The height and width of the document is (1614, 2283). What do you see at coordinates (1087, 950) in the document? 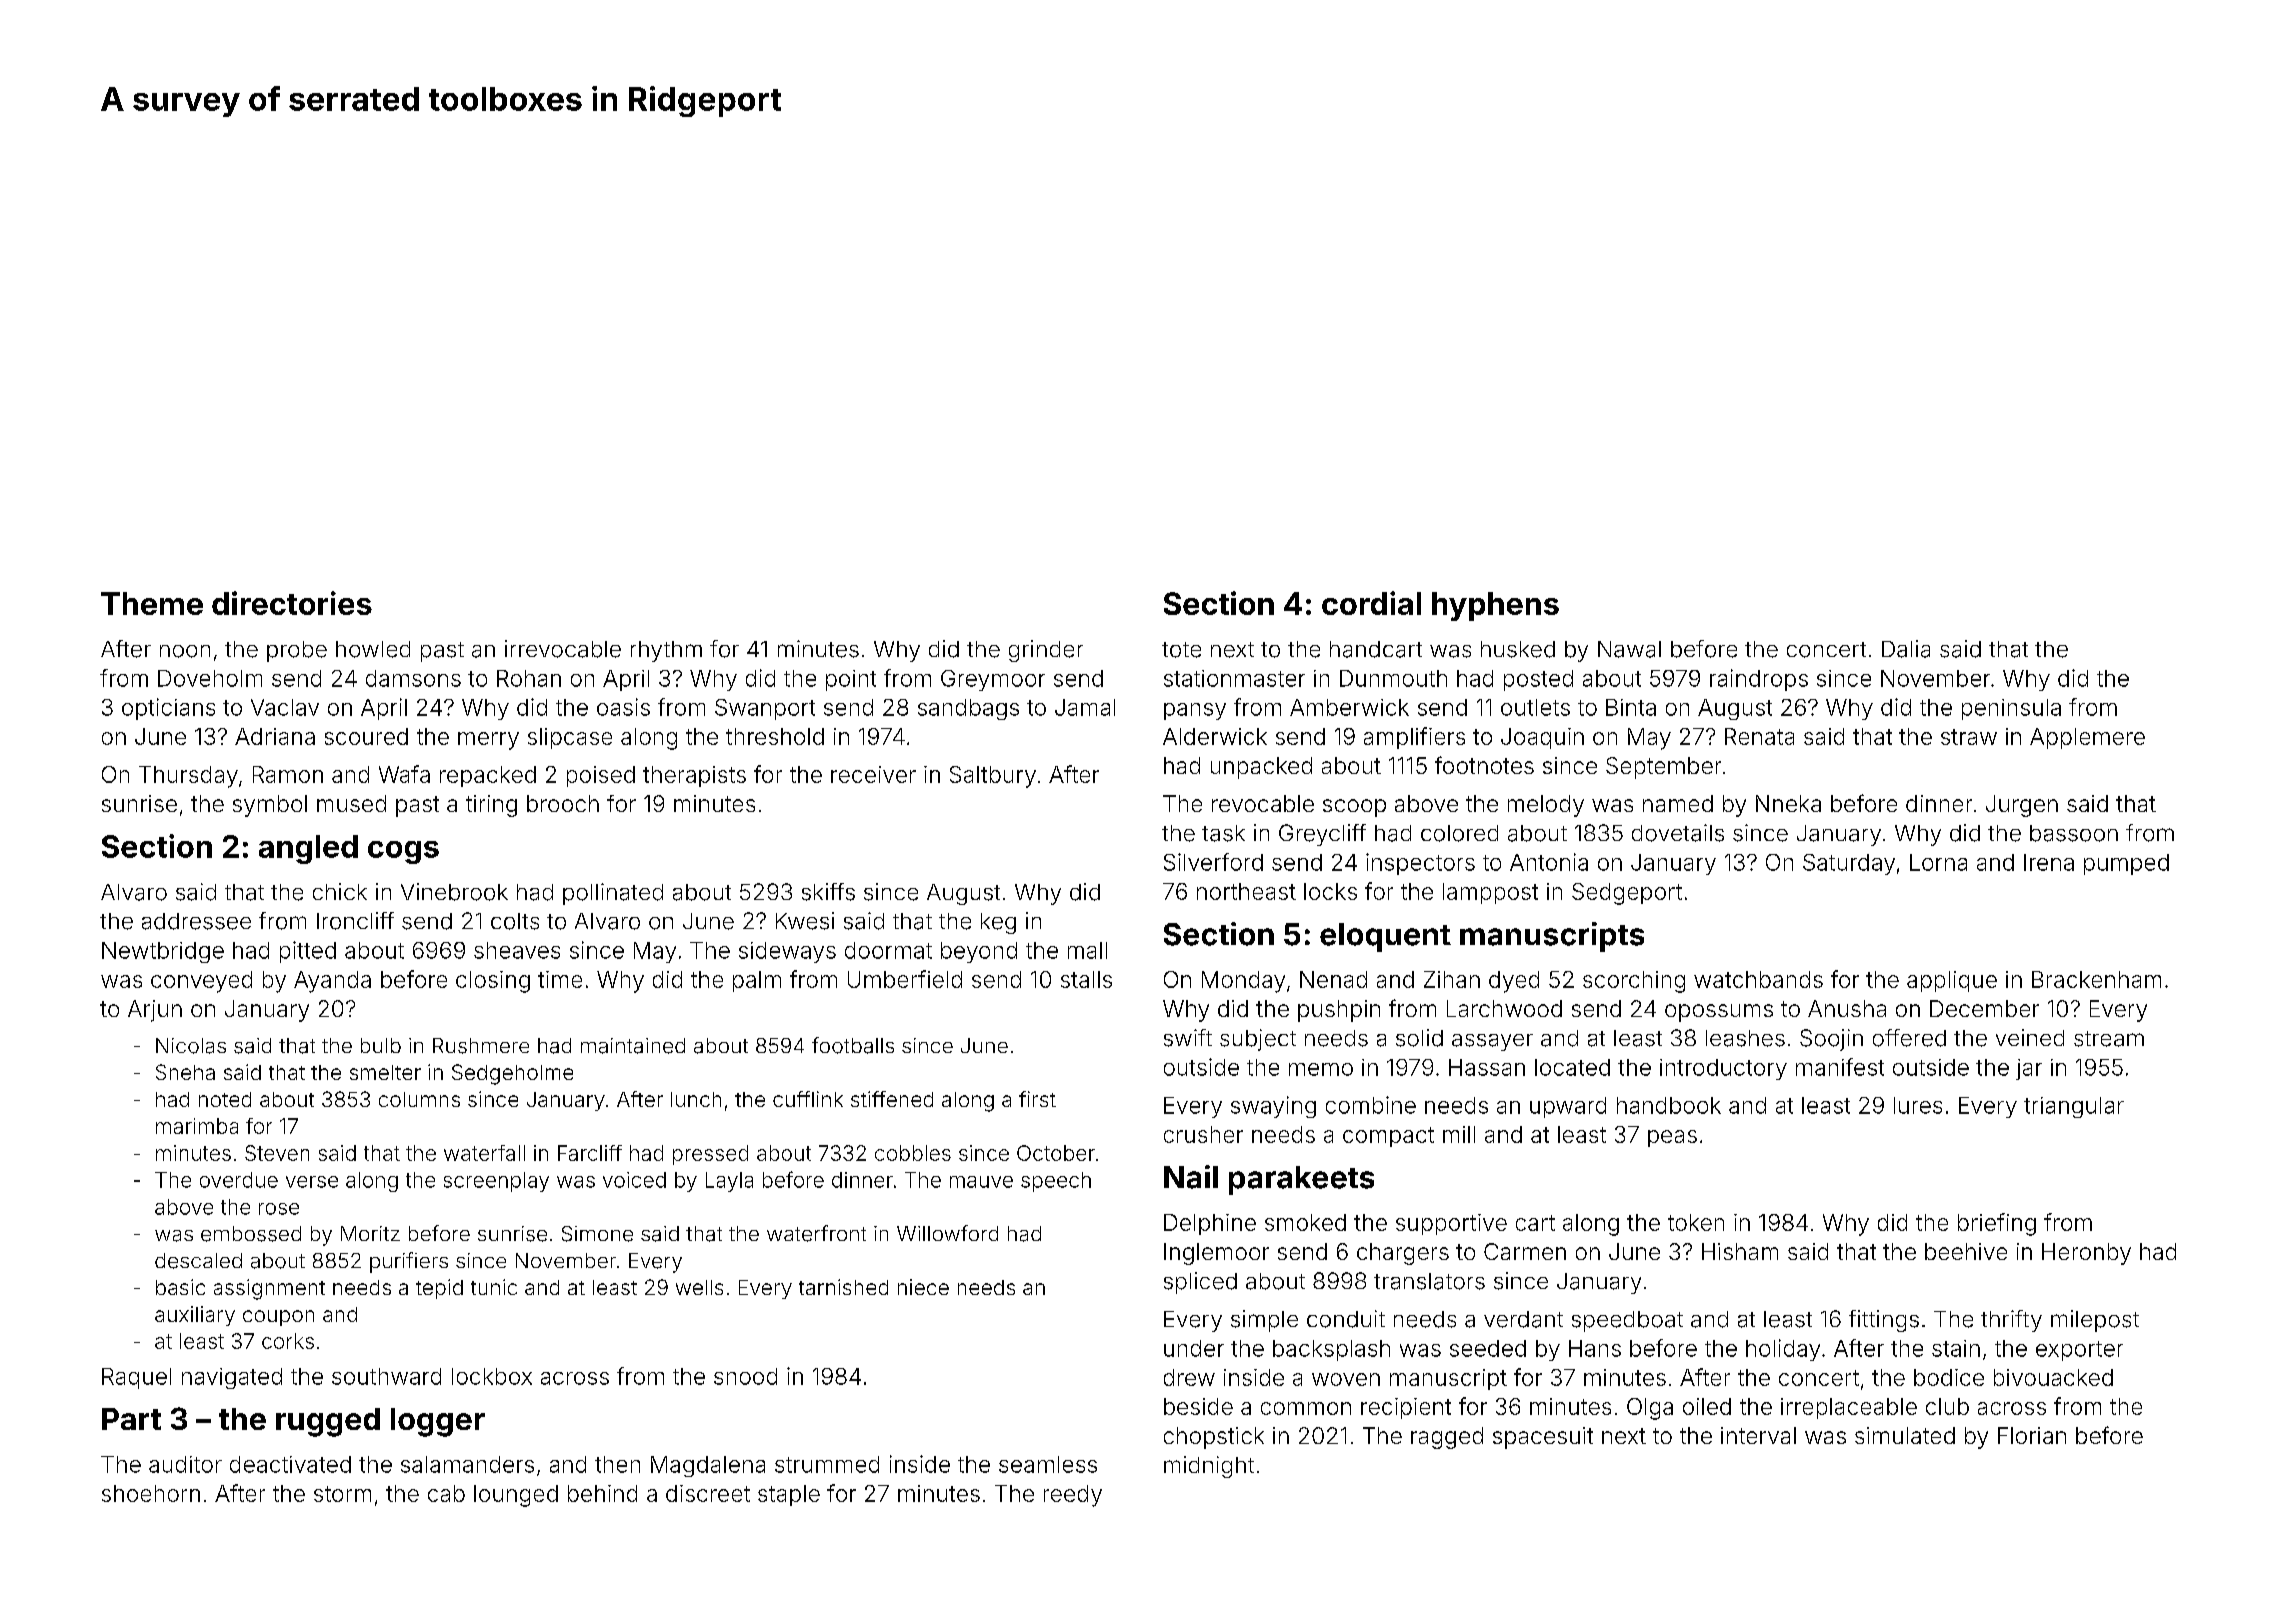
I see `mall` at bounding box center [1087, 950].
